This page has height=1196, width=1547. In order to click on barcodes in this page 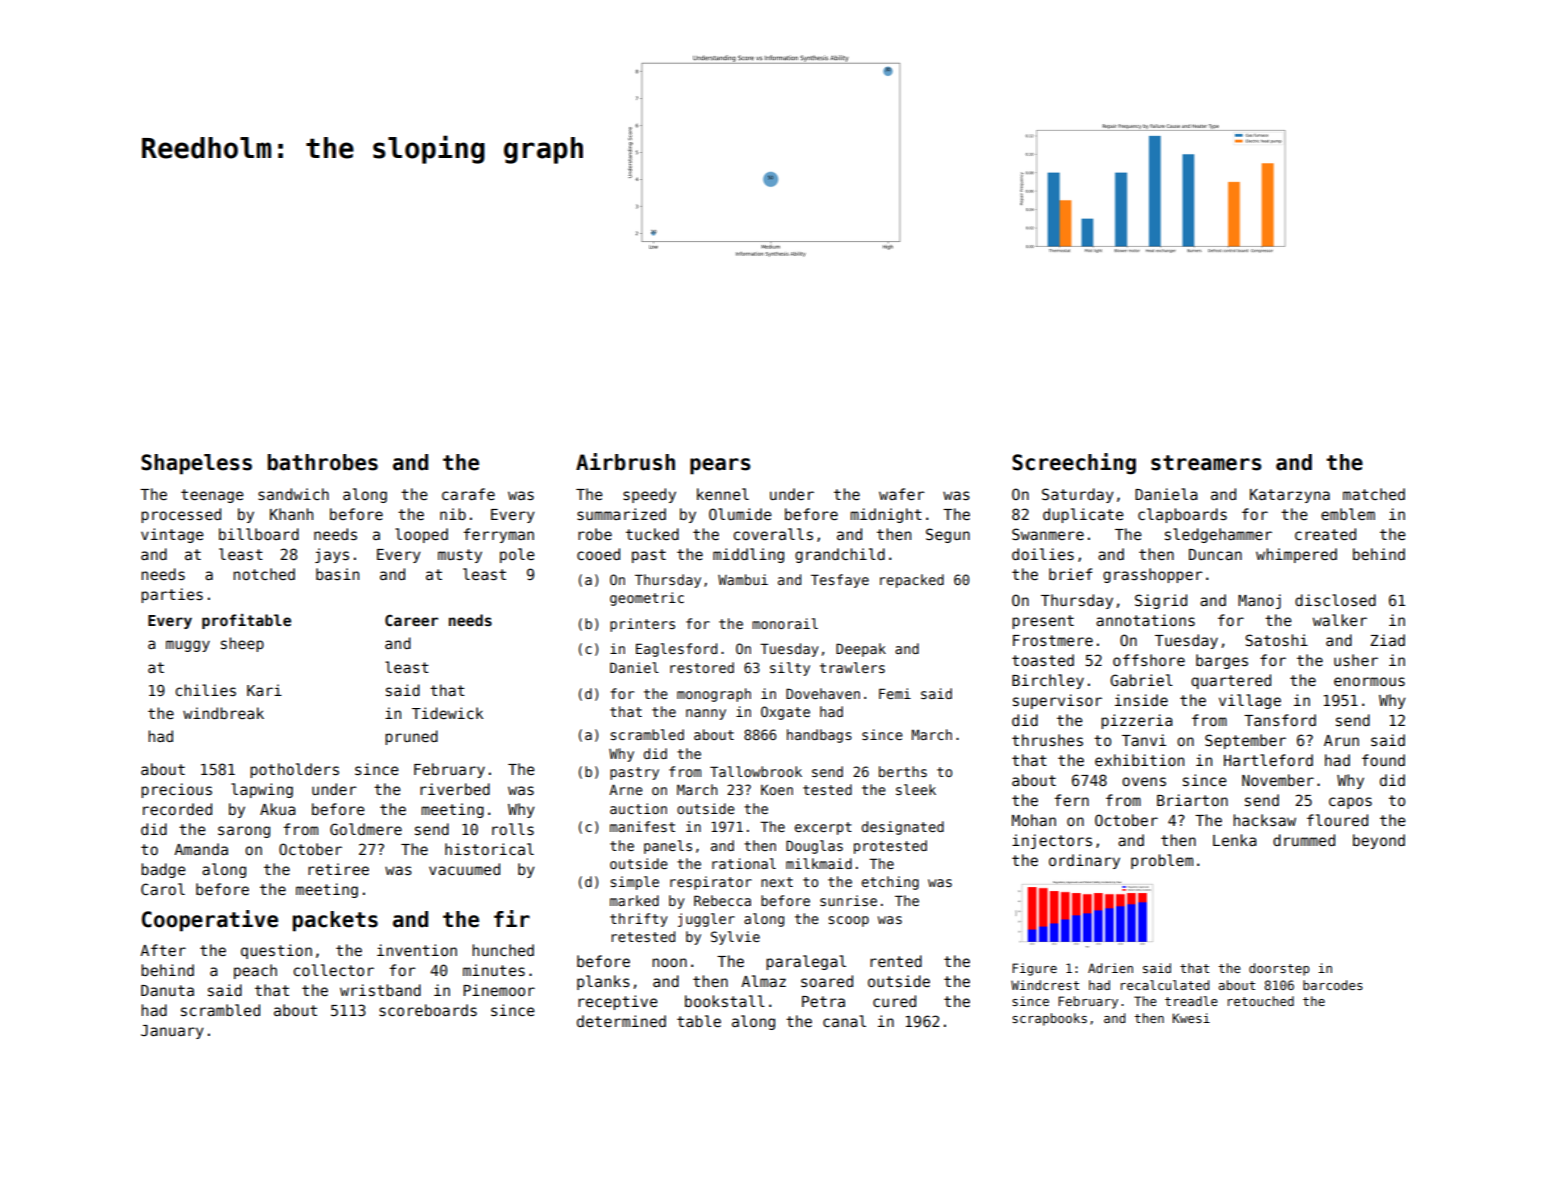, I will do `click(1333, 985)`.
